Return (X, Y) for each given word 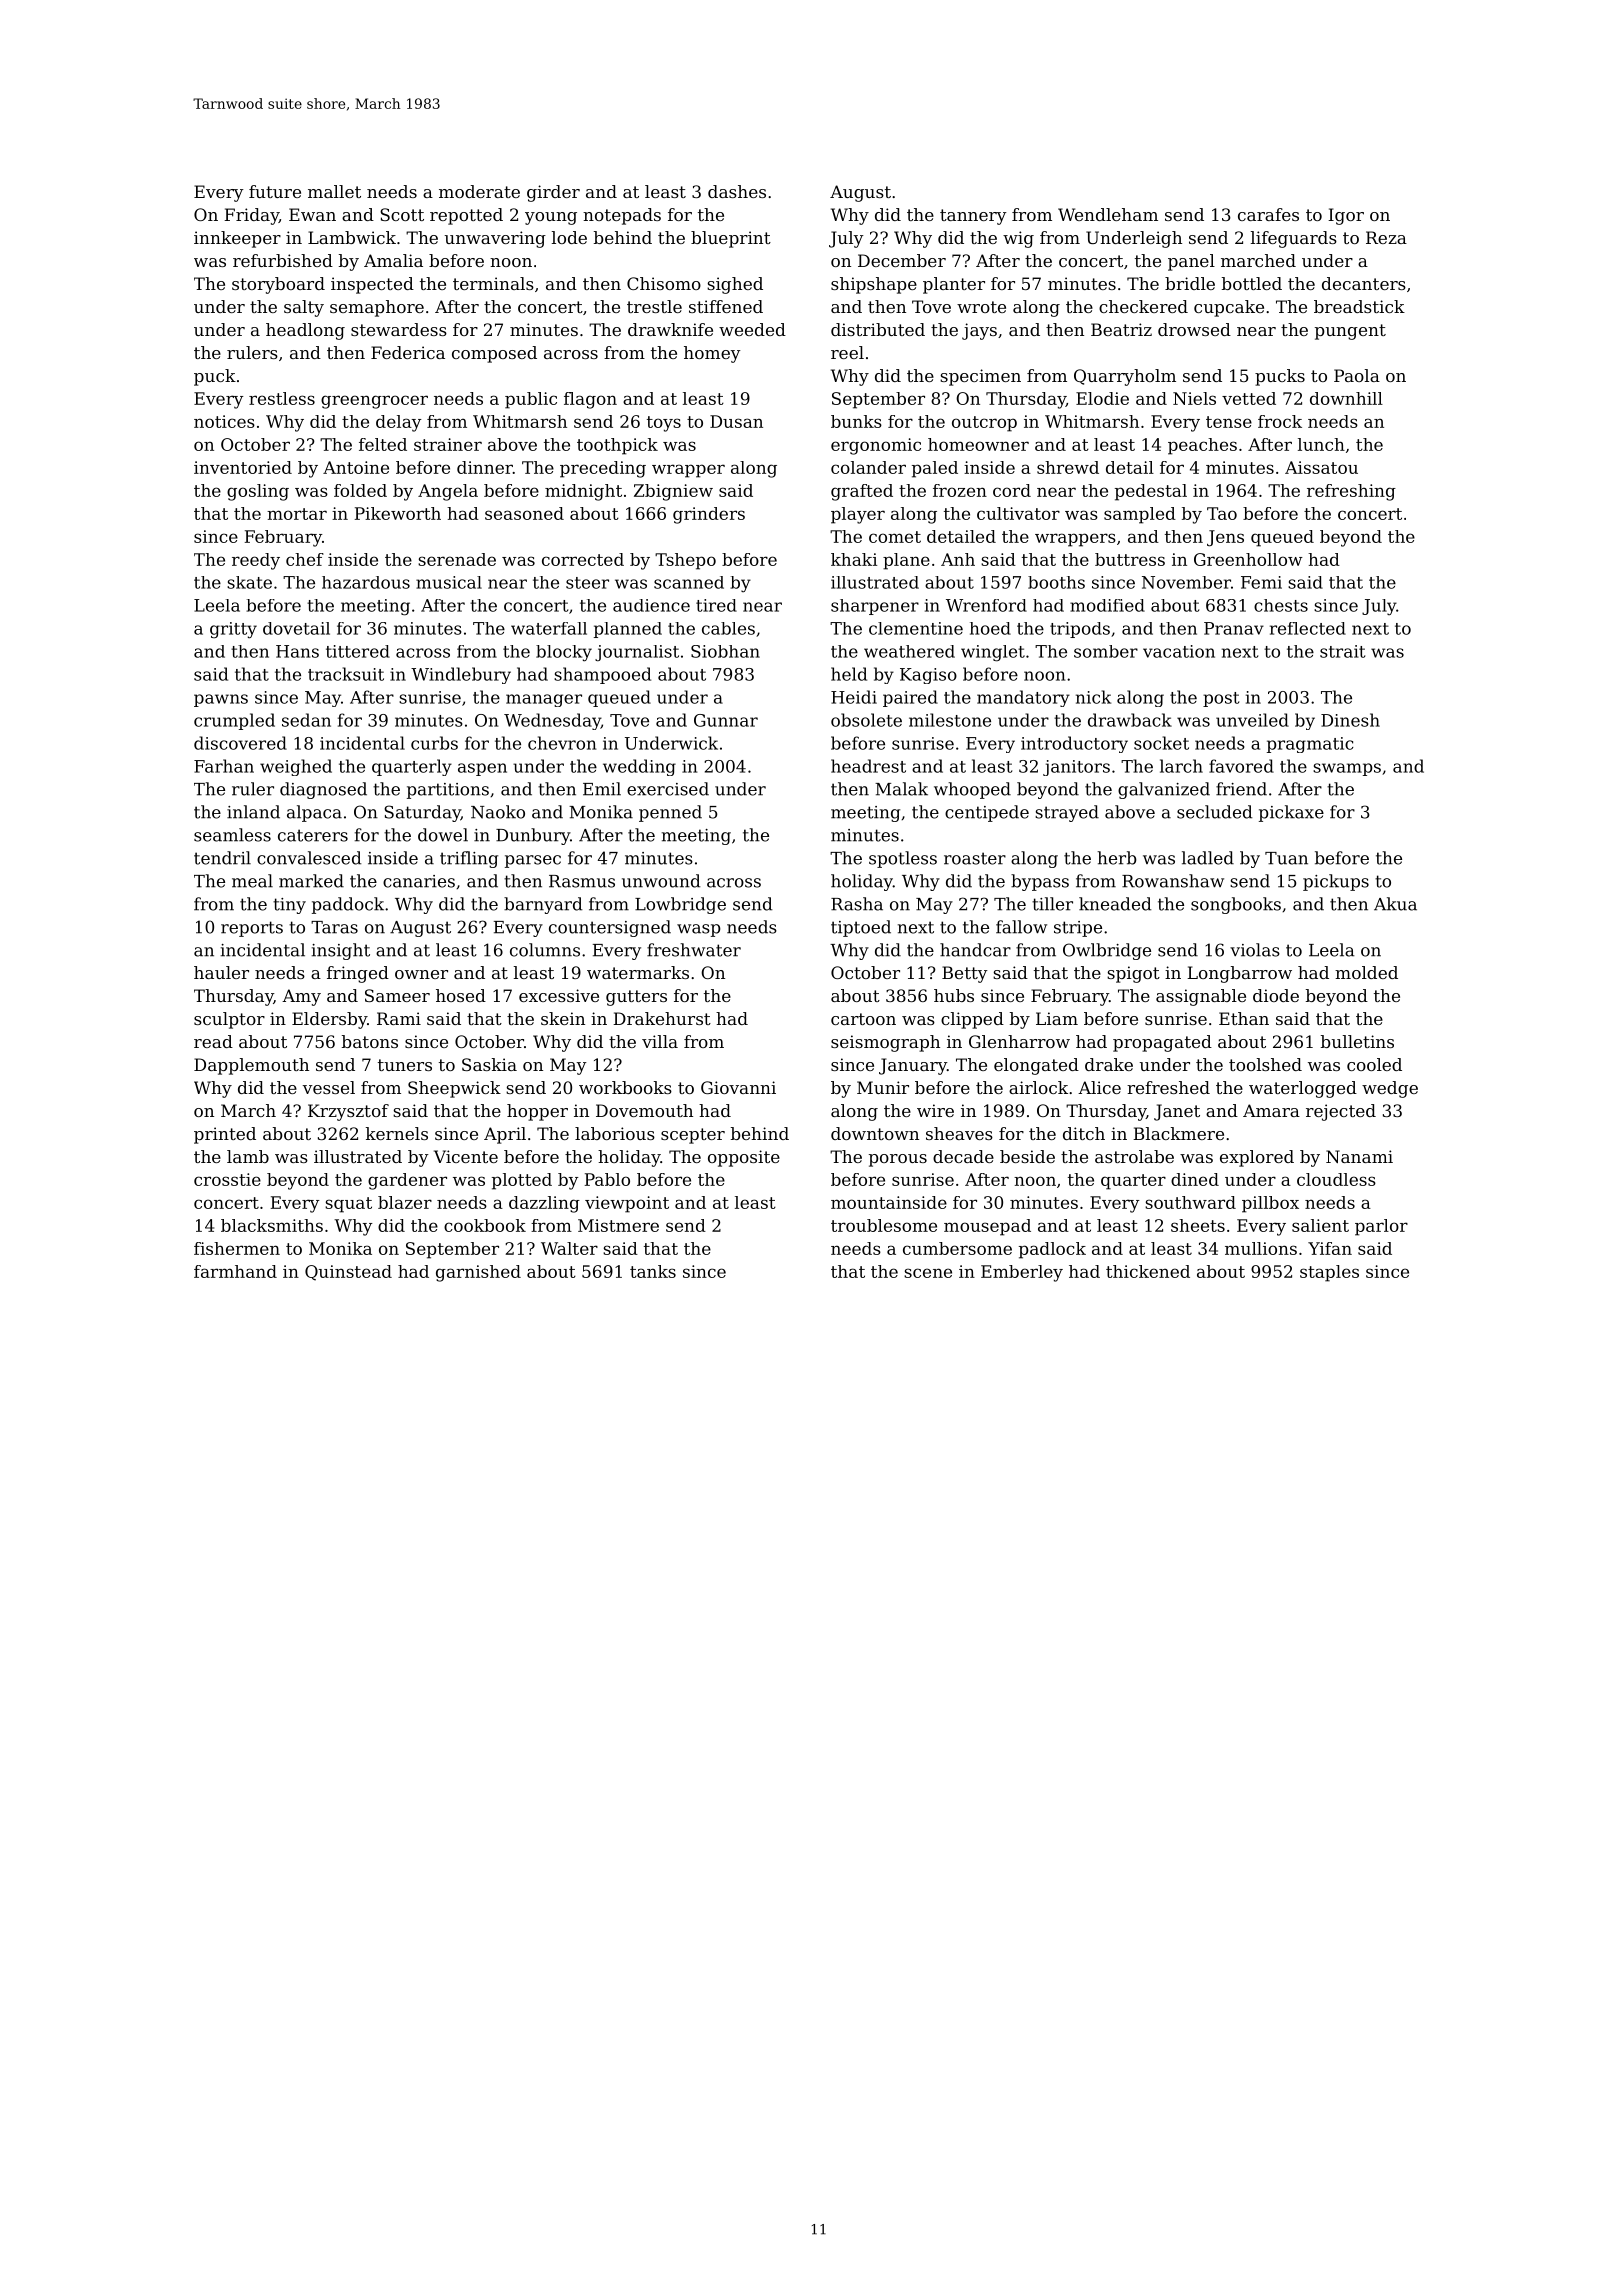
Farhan (224, 766)
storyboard (278, 285)
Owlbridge (1107, 951)
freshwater (694, 950)
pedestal (1151, 492)
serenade (457, 559)
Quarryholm (1125, 377)
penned (670, 813)
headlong (305, 331)
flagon (590, 400)
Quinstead (348, 1273)
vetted (1249, 398)
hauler (221, 972)
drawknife (670, 329)
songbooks (1236, 905)
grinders (709, 515)
